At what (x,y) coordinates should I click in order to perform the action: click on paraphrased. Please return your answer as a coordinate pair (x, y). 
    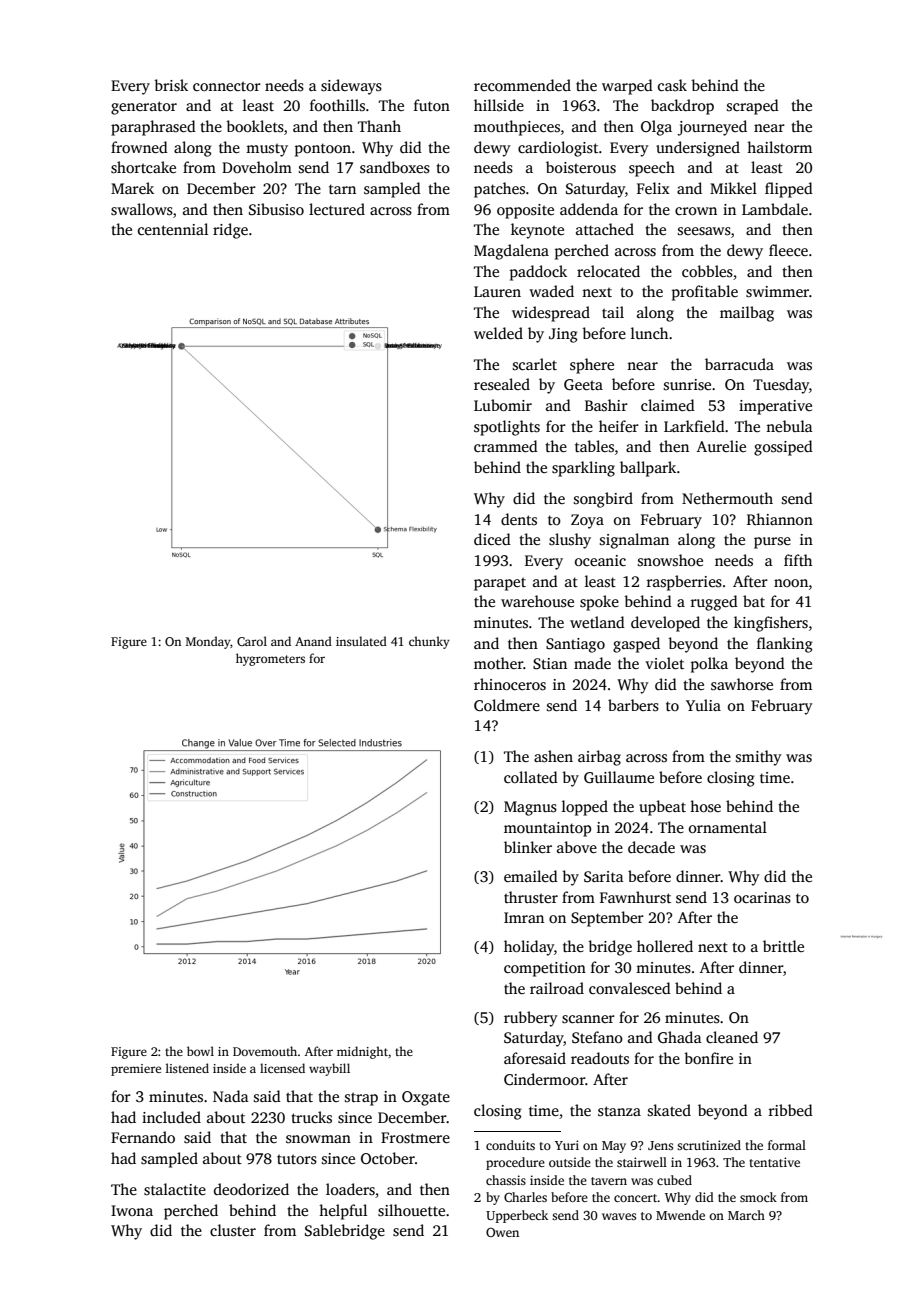
    Looking at the image, I should click on (153, 128).
